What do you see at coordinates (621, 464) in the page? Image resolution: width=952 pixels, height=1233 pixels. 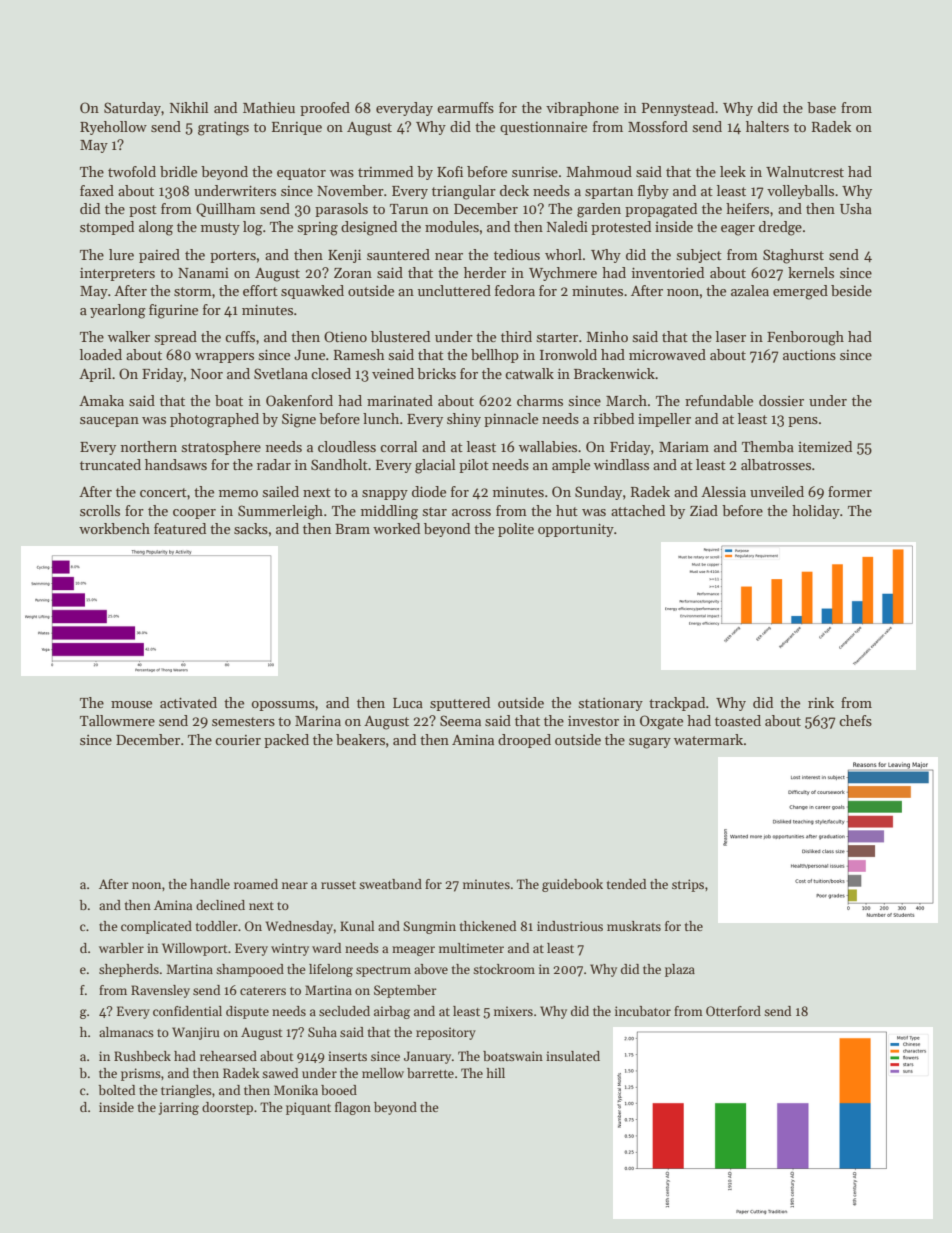 I see `windlass` at bounding box center [621, 464].
